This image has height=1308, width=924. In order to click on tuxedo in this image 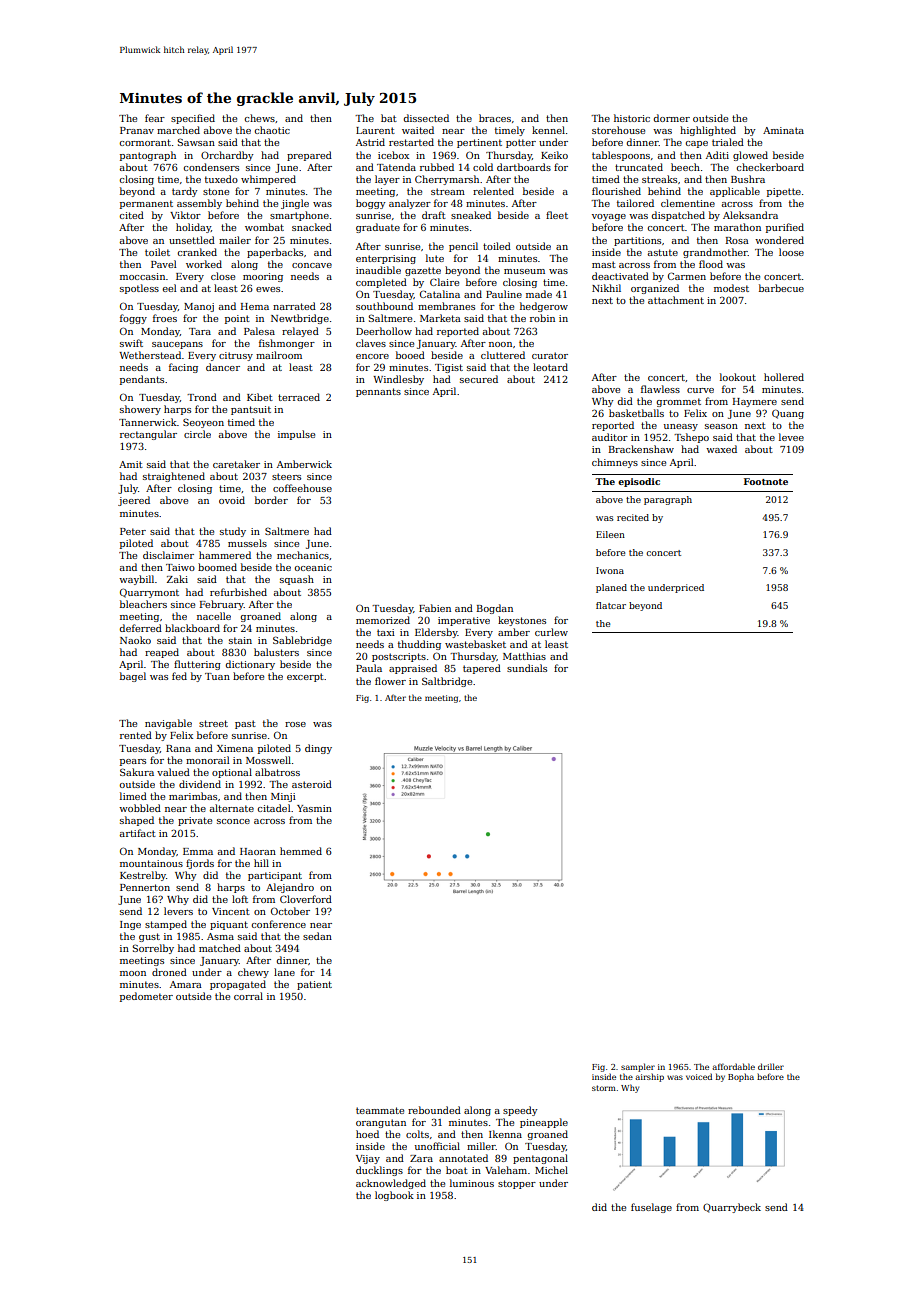, I will do `click(221, 179)`.
